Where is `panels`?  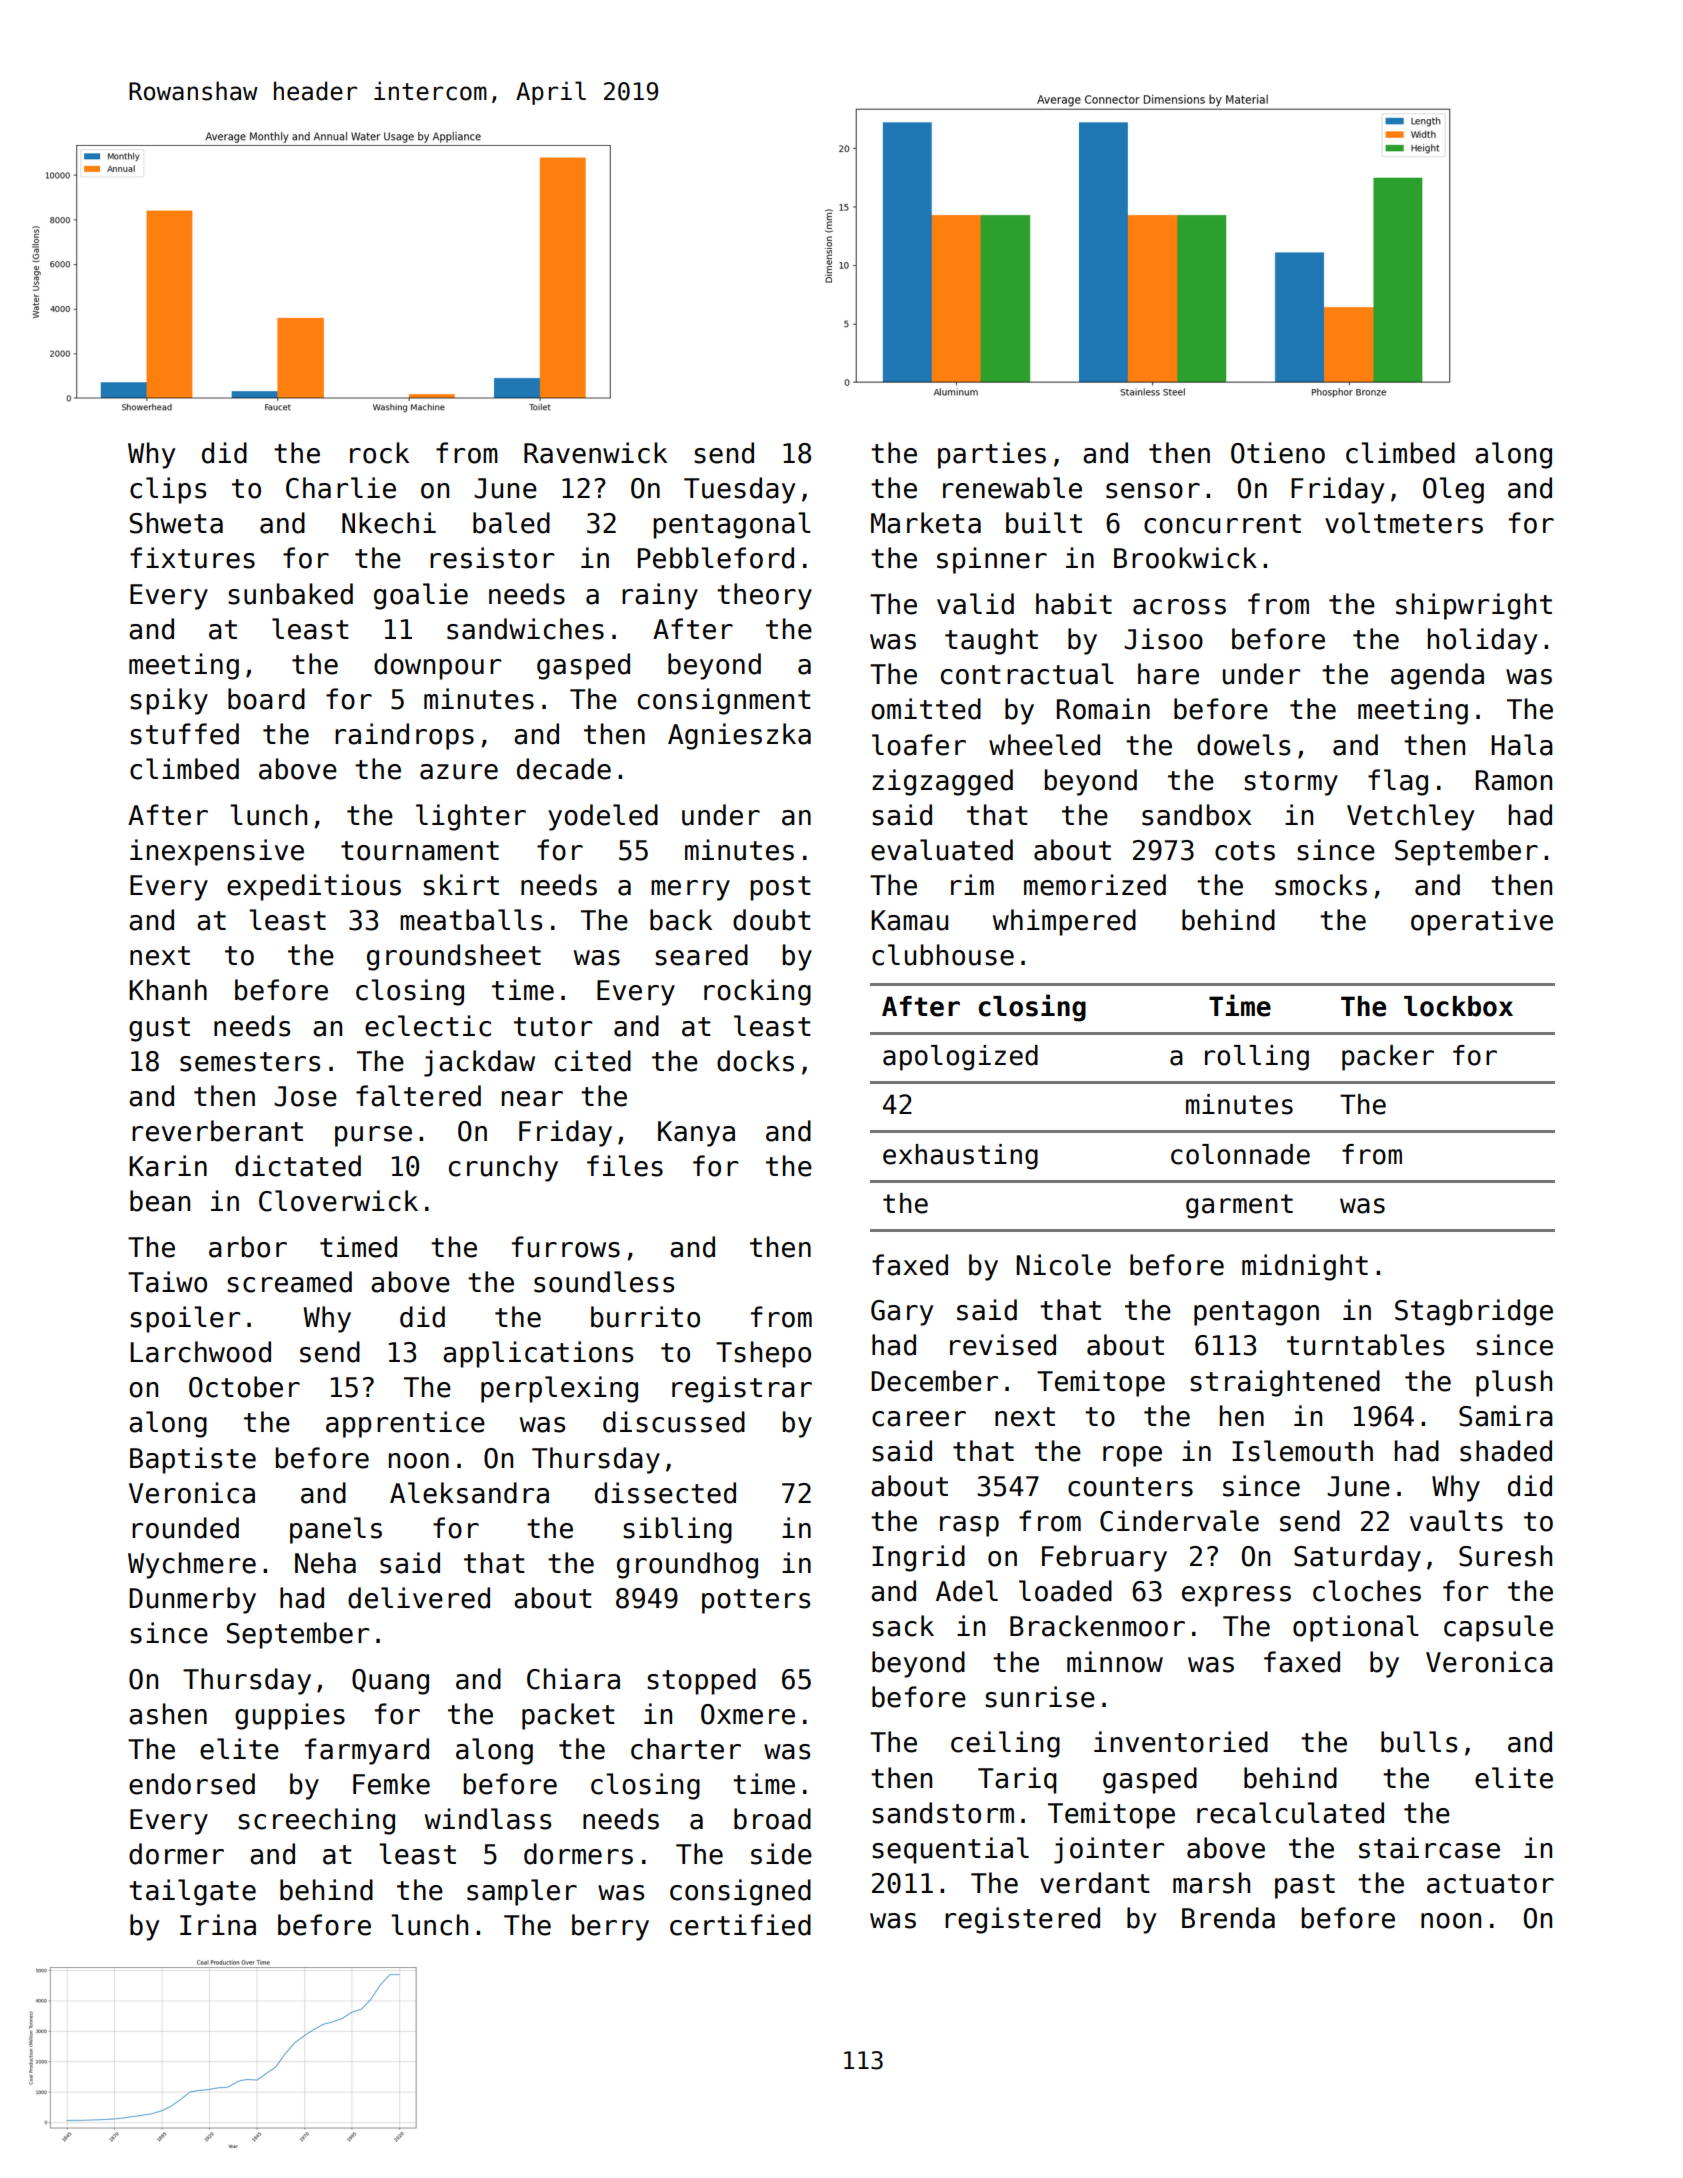
panels is located at coordinates (336, 1530).
